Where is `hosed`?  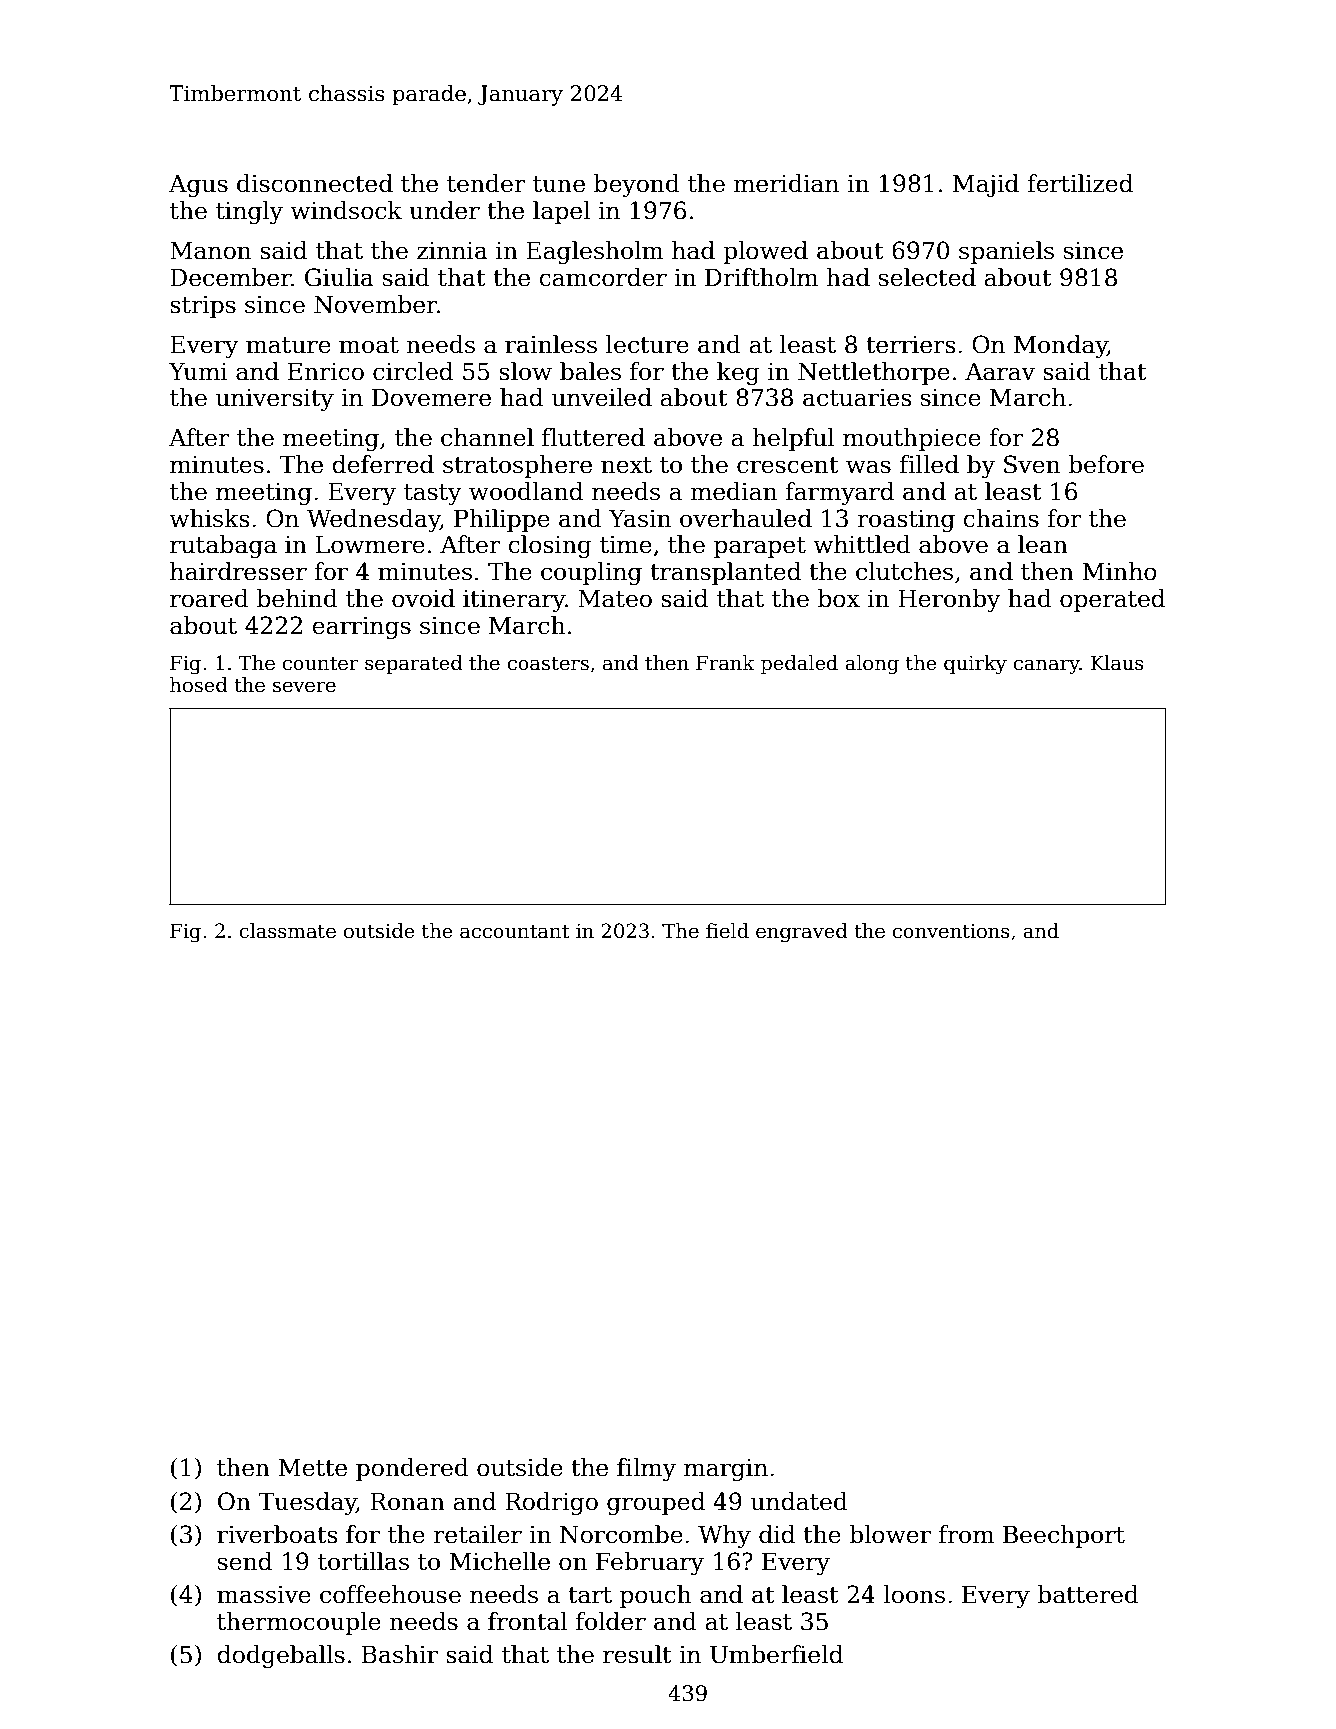 hosed is located at coordinates (199, 685).
